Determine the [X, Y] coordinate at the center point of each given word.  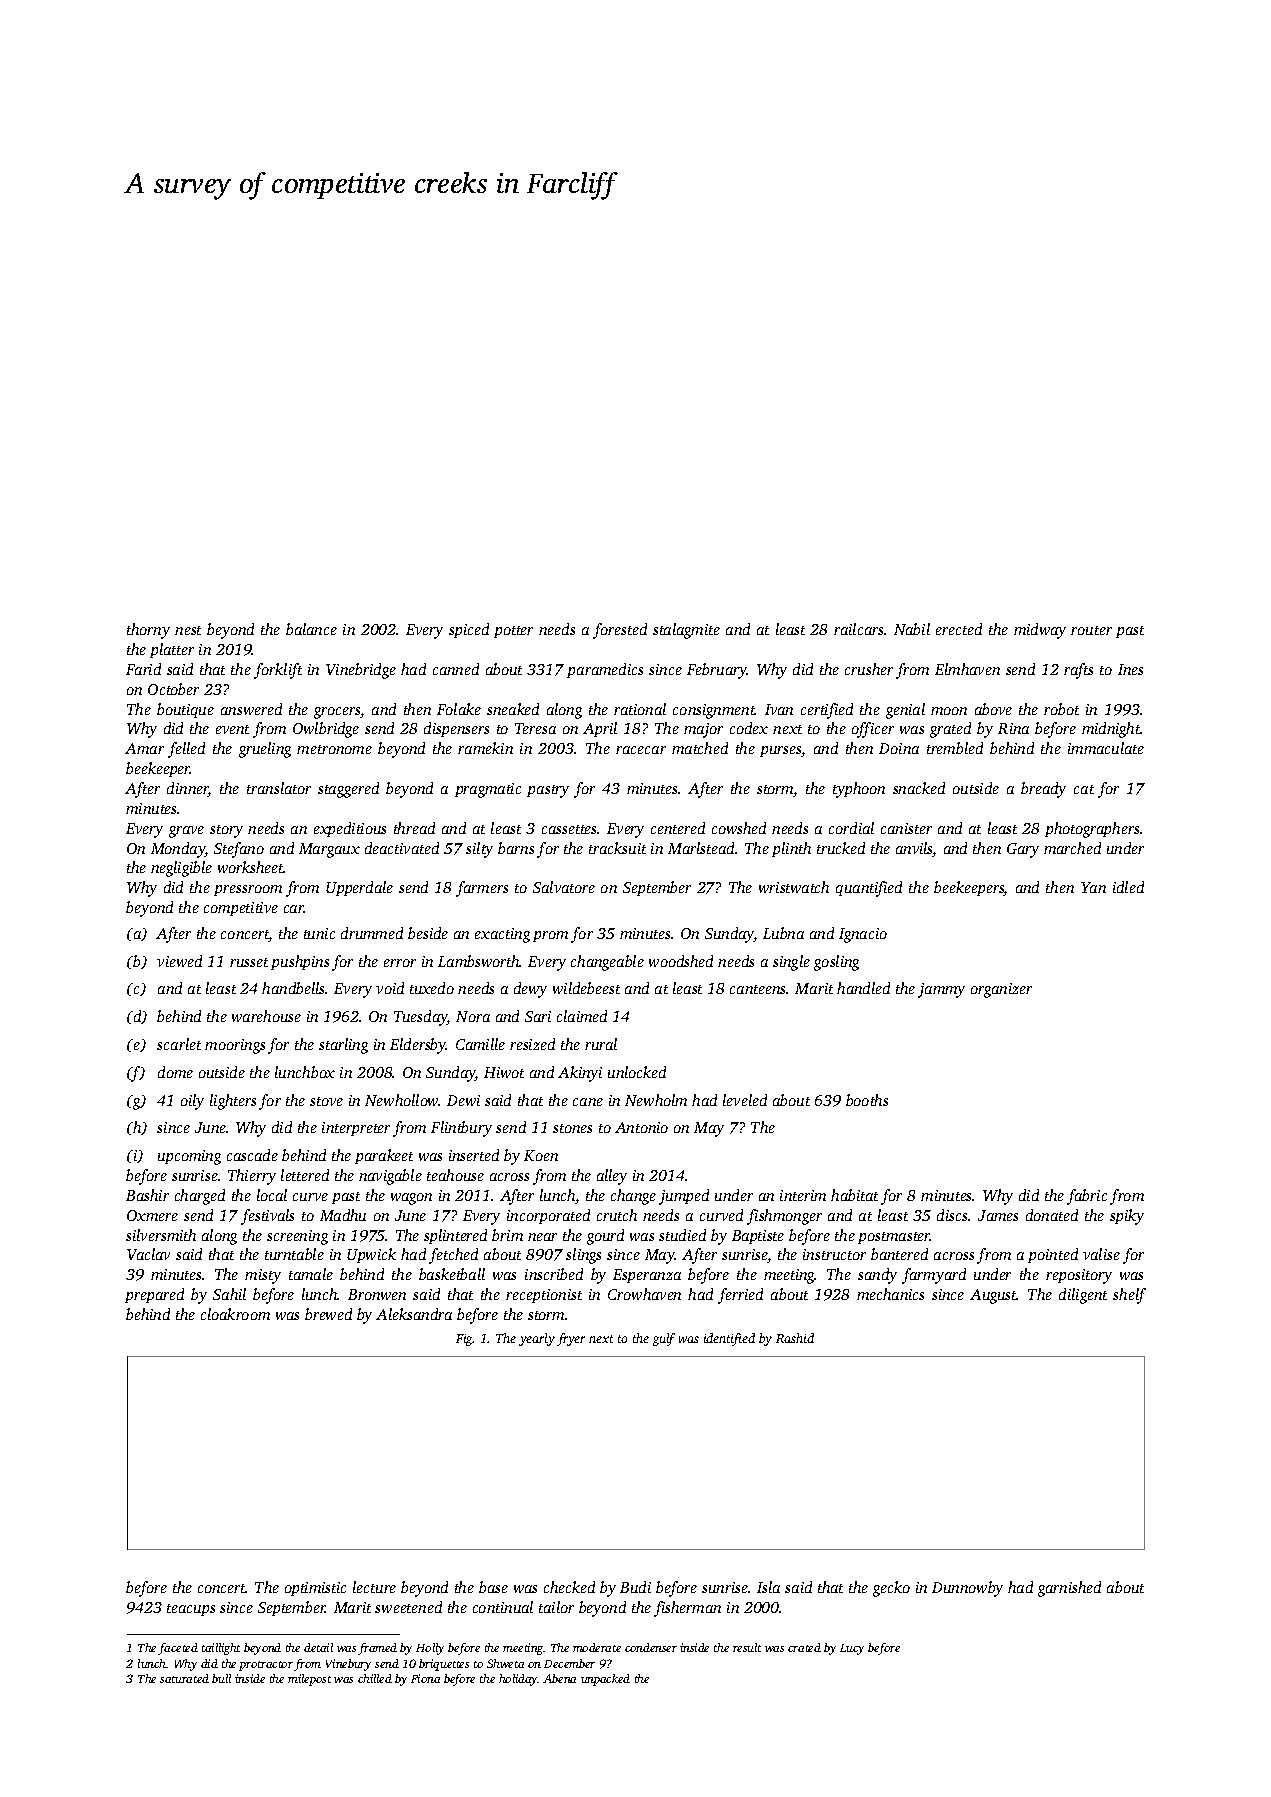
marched [1072, 848]
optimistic [315, 1589]
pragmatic [488, 790]
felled [186, 750]
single [791, 963]
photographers [1092, 830]
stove [326, 1101]
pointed [1053, 1255]
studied [682, 1235]
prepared [154, 1295]
